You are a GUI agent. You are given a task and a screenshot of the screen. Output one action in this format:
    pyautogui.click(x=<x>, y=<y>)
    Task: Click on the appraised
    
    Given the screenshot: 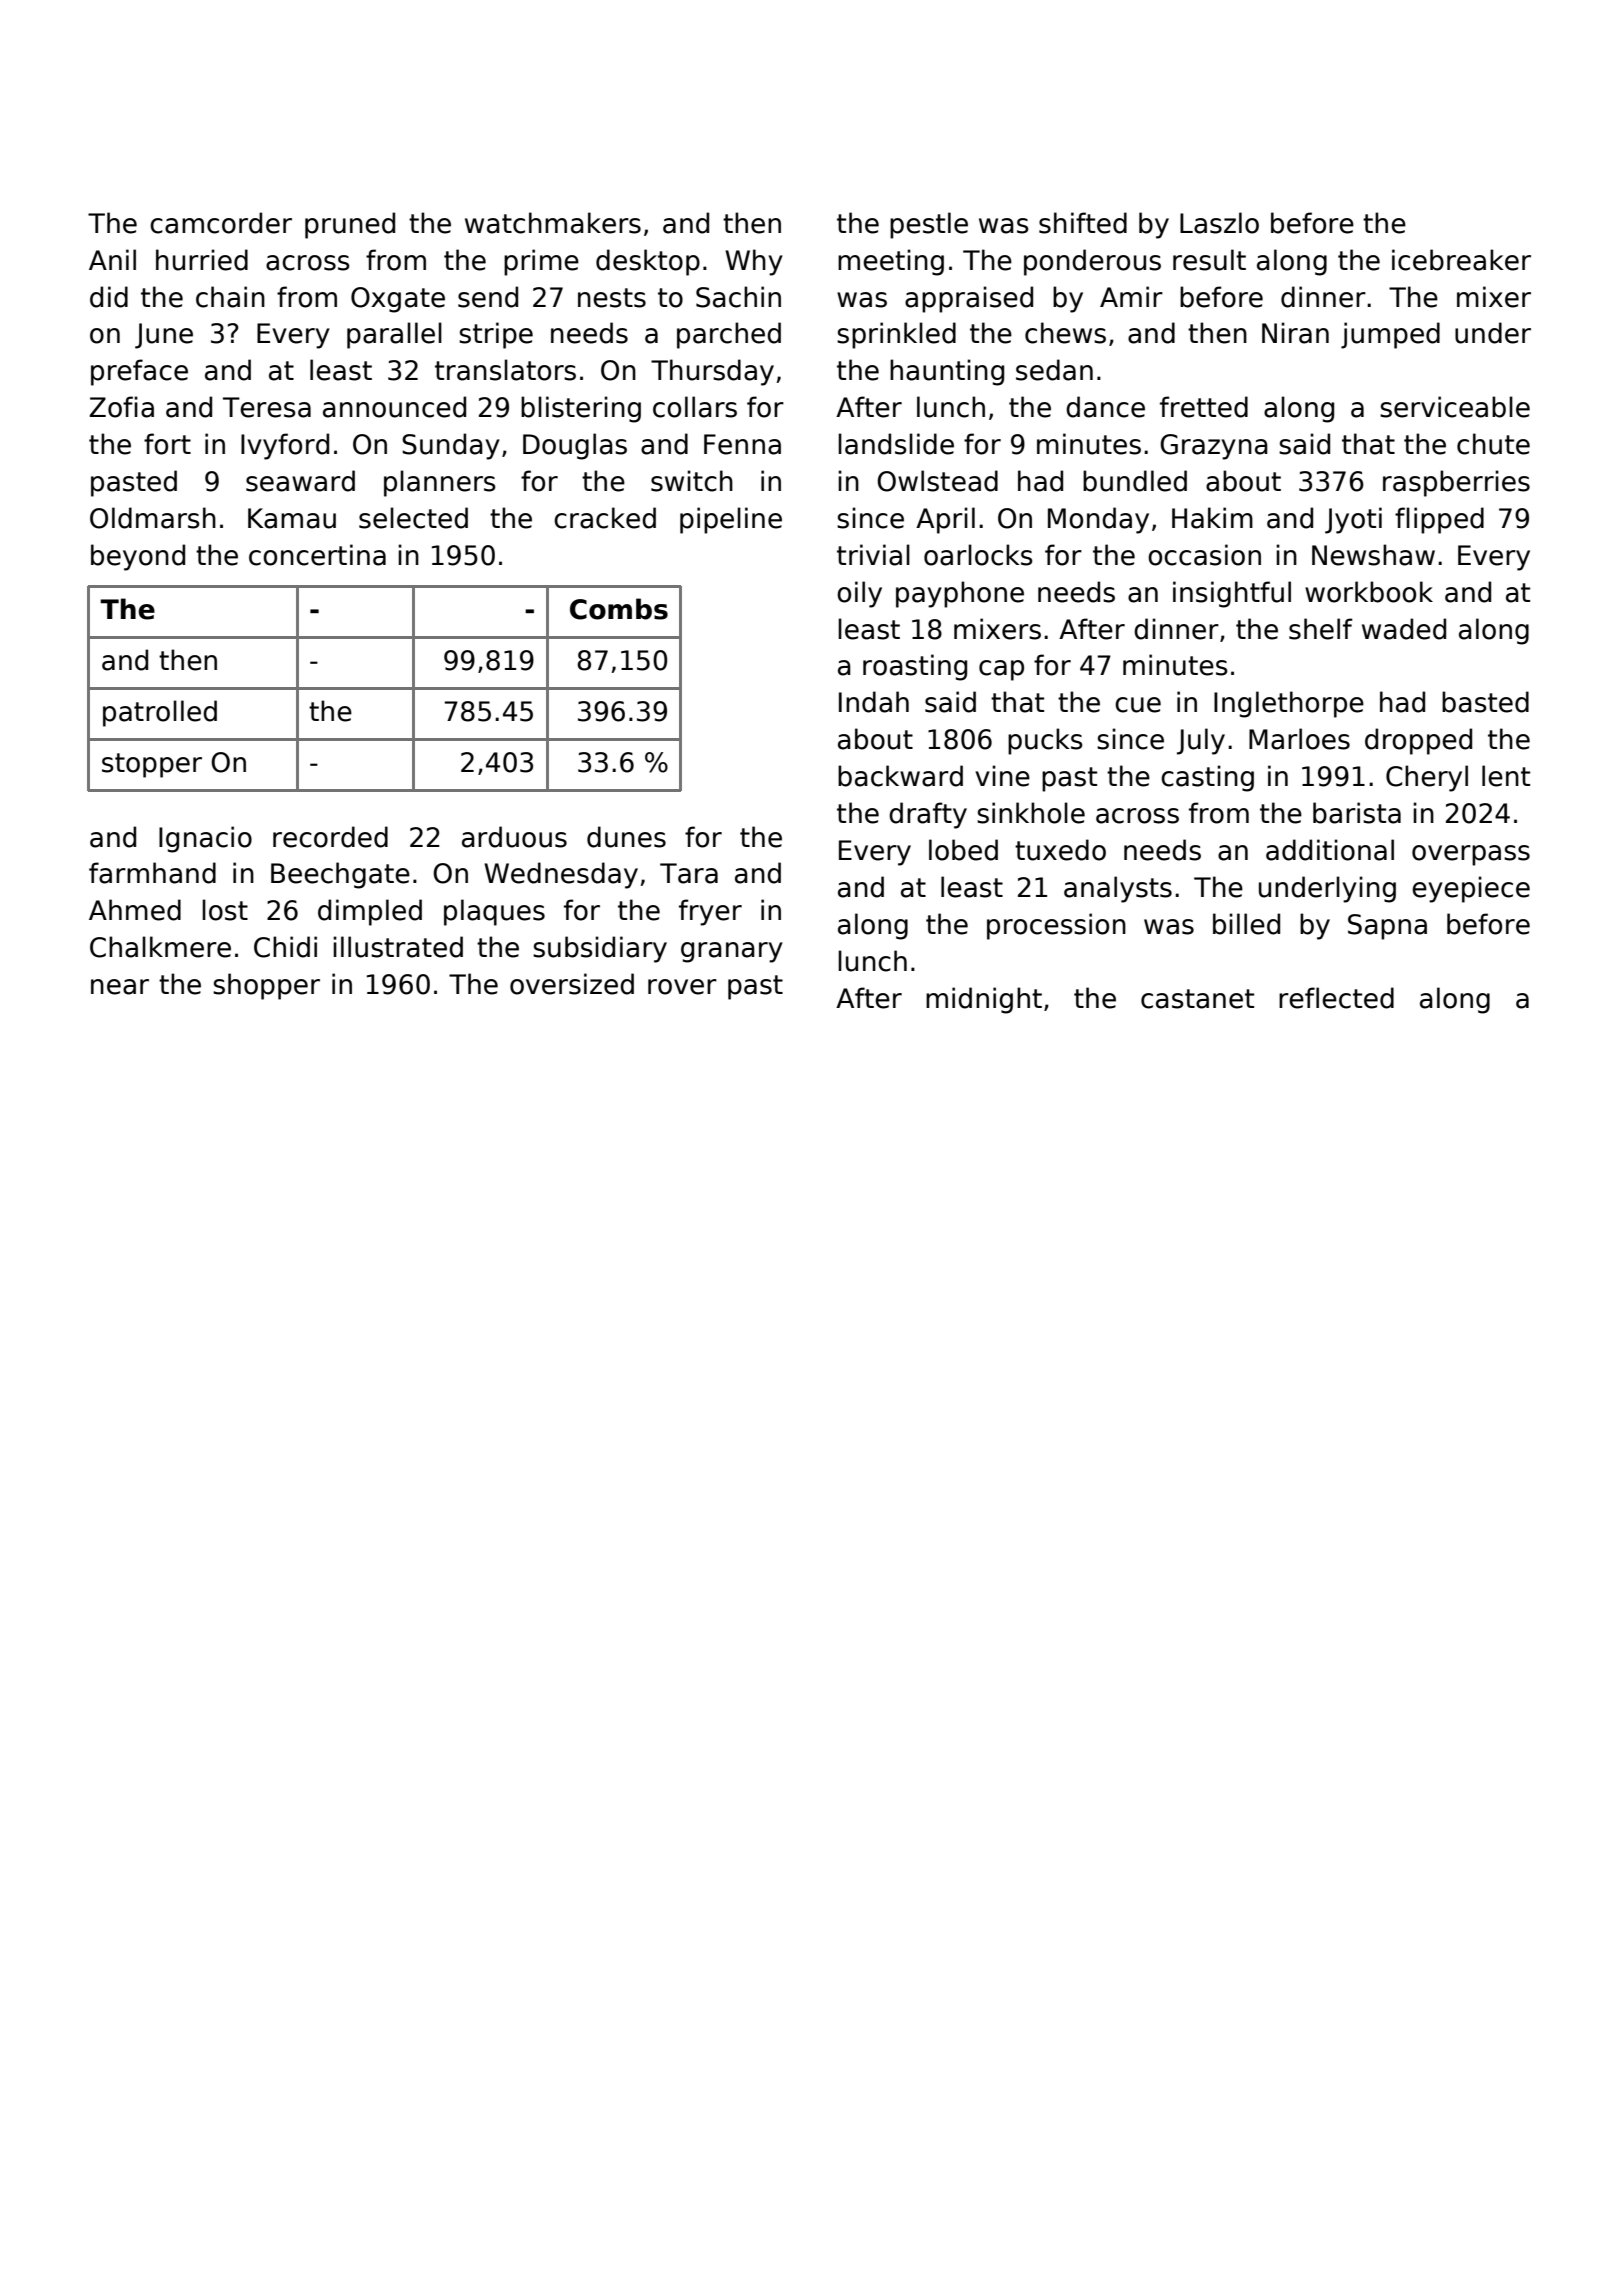 What is the action you would take?
    pyautogui.click(x=969, y=299)
